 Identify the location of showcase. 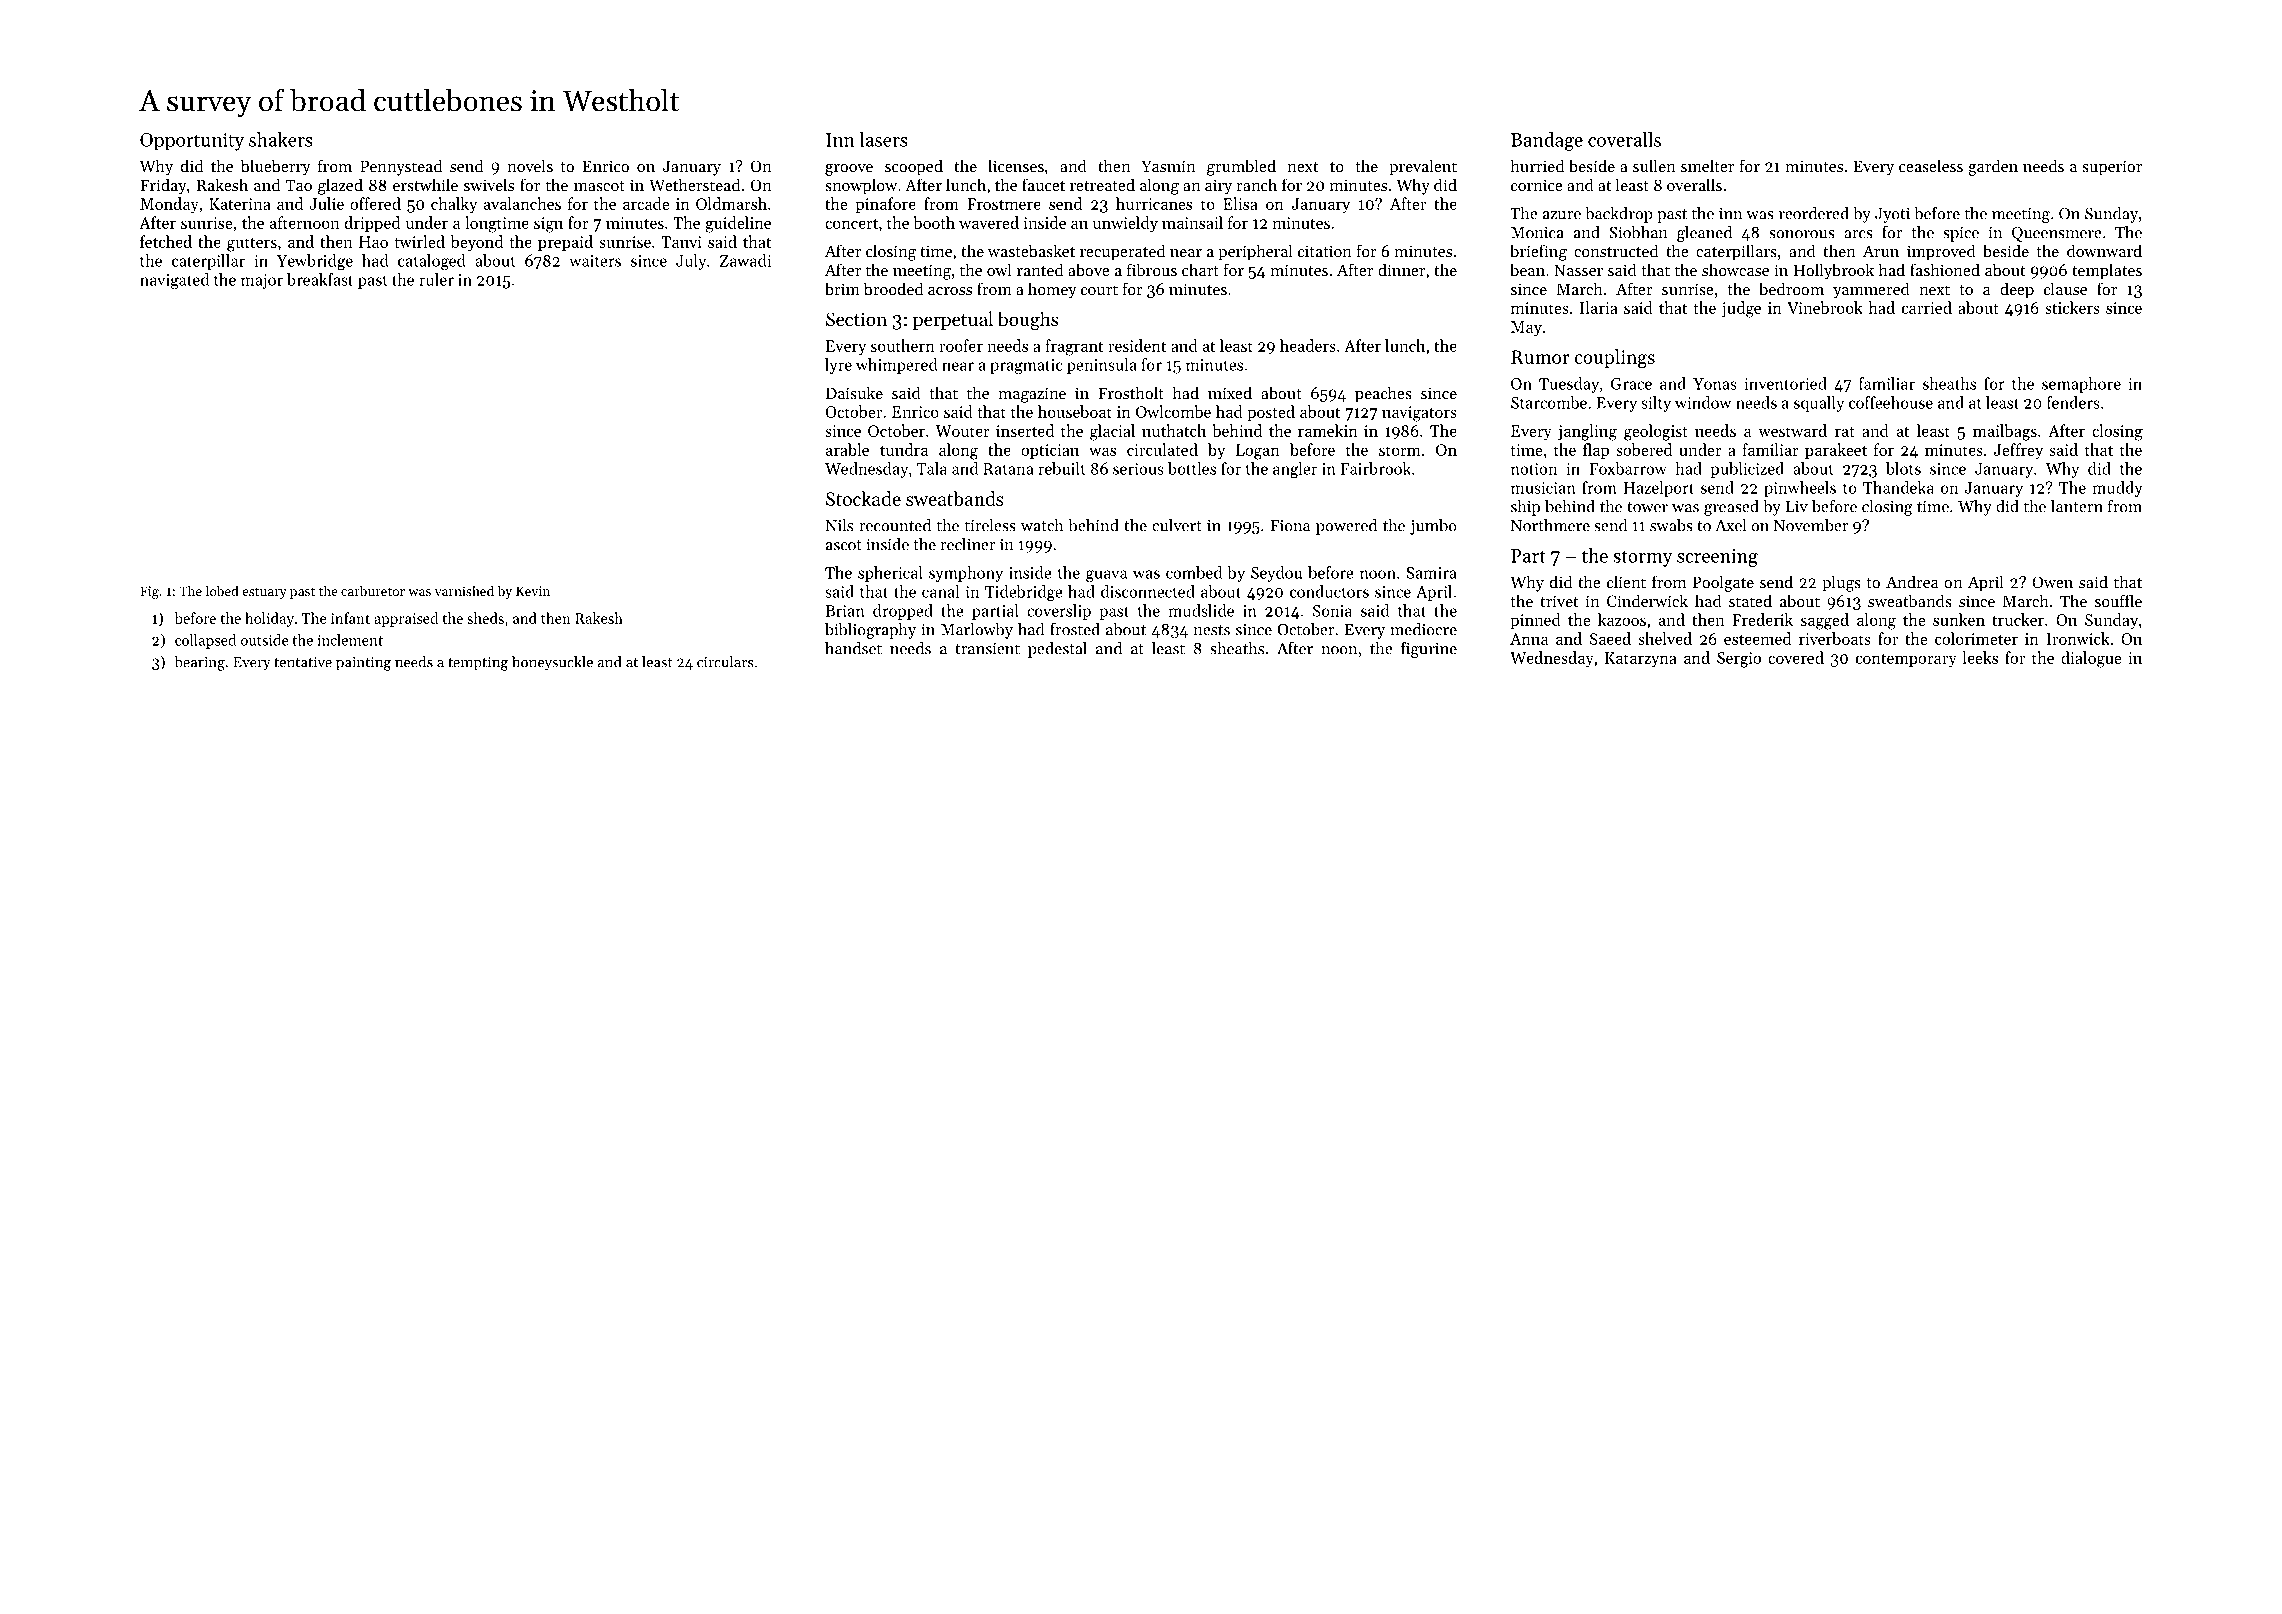
(1735, 269).
